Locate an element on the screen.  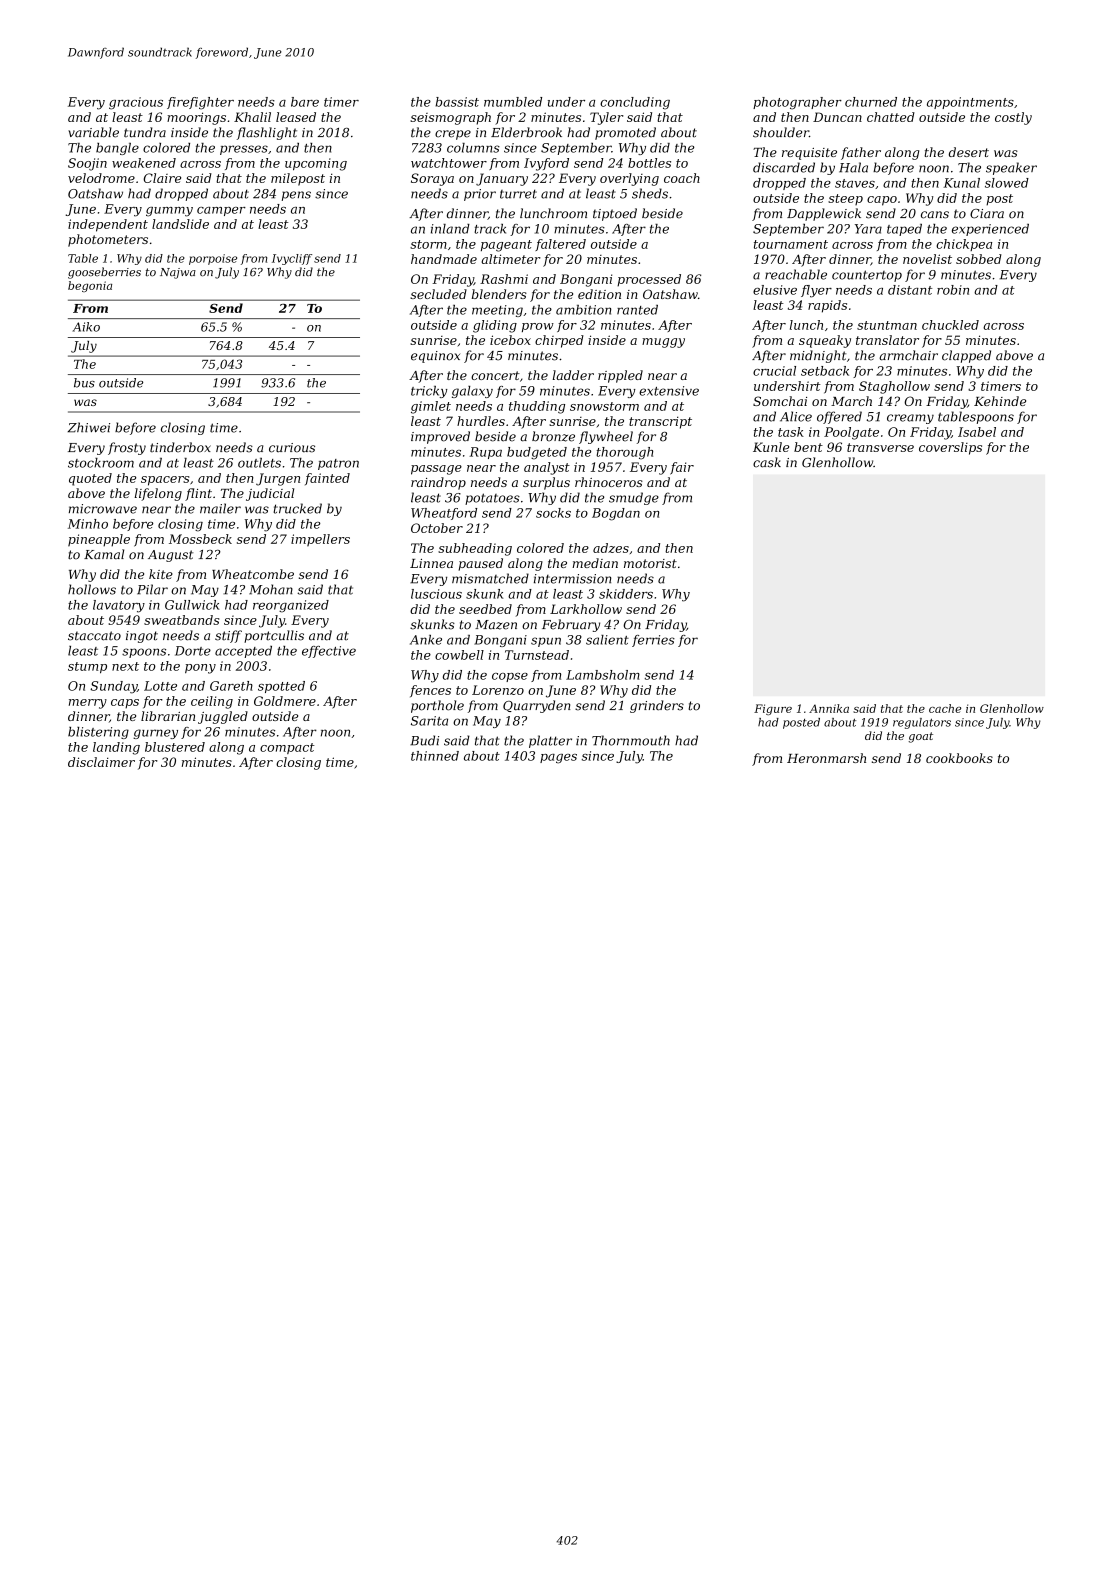
galaxy is located at coordinates (472, 392).
